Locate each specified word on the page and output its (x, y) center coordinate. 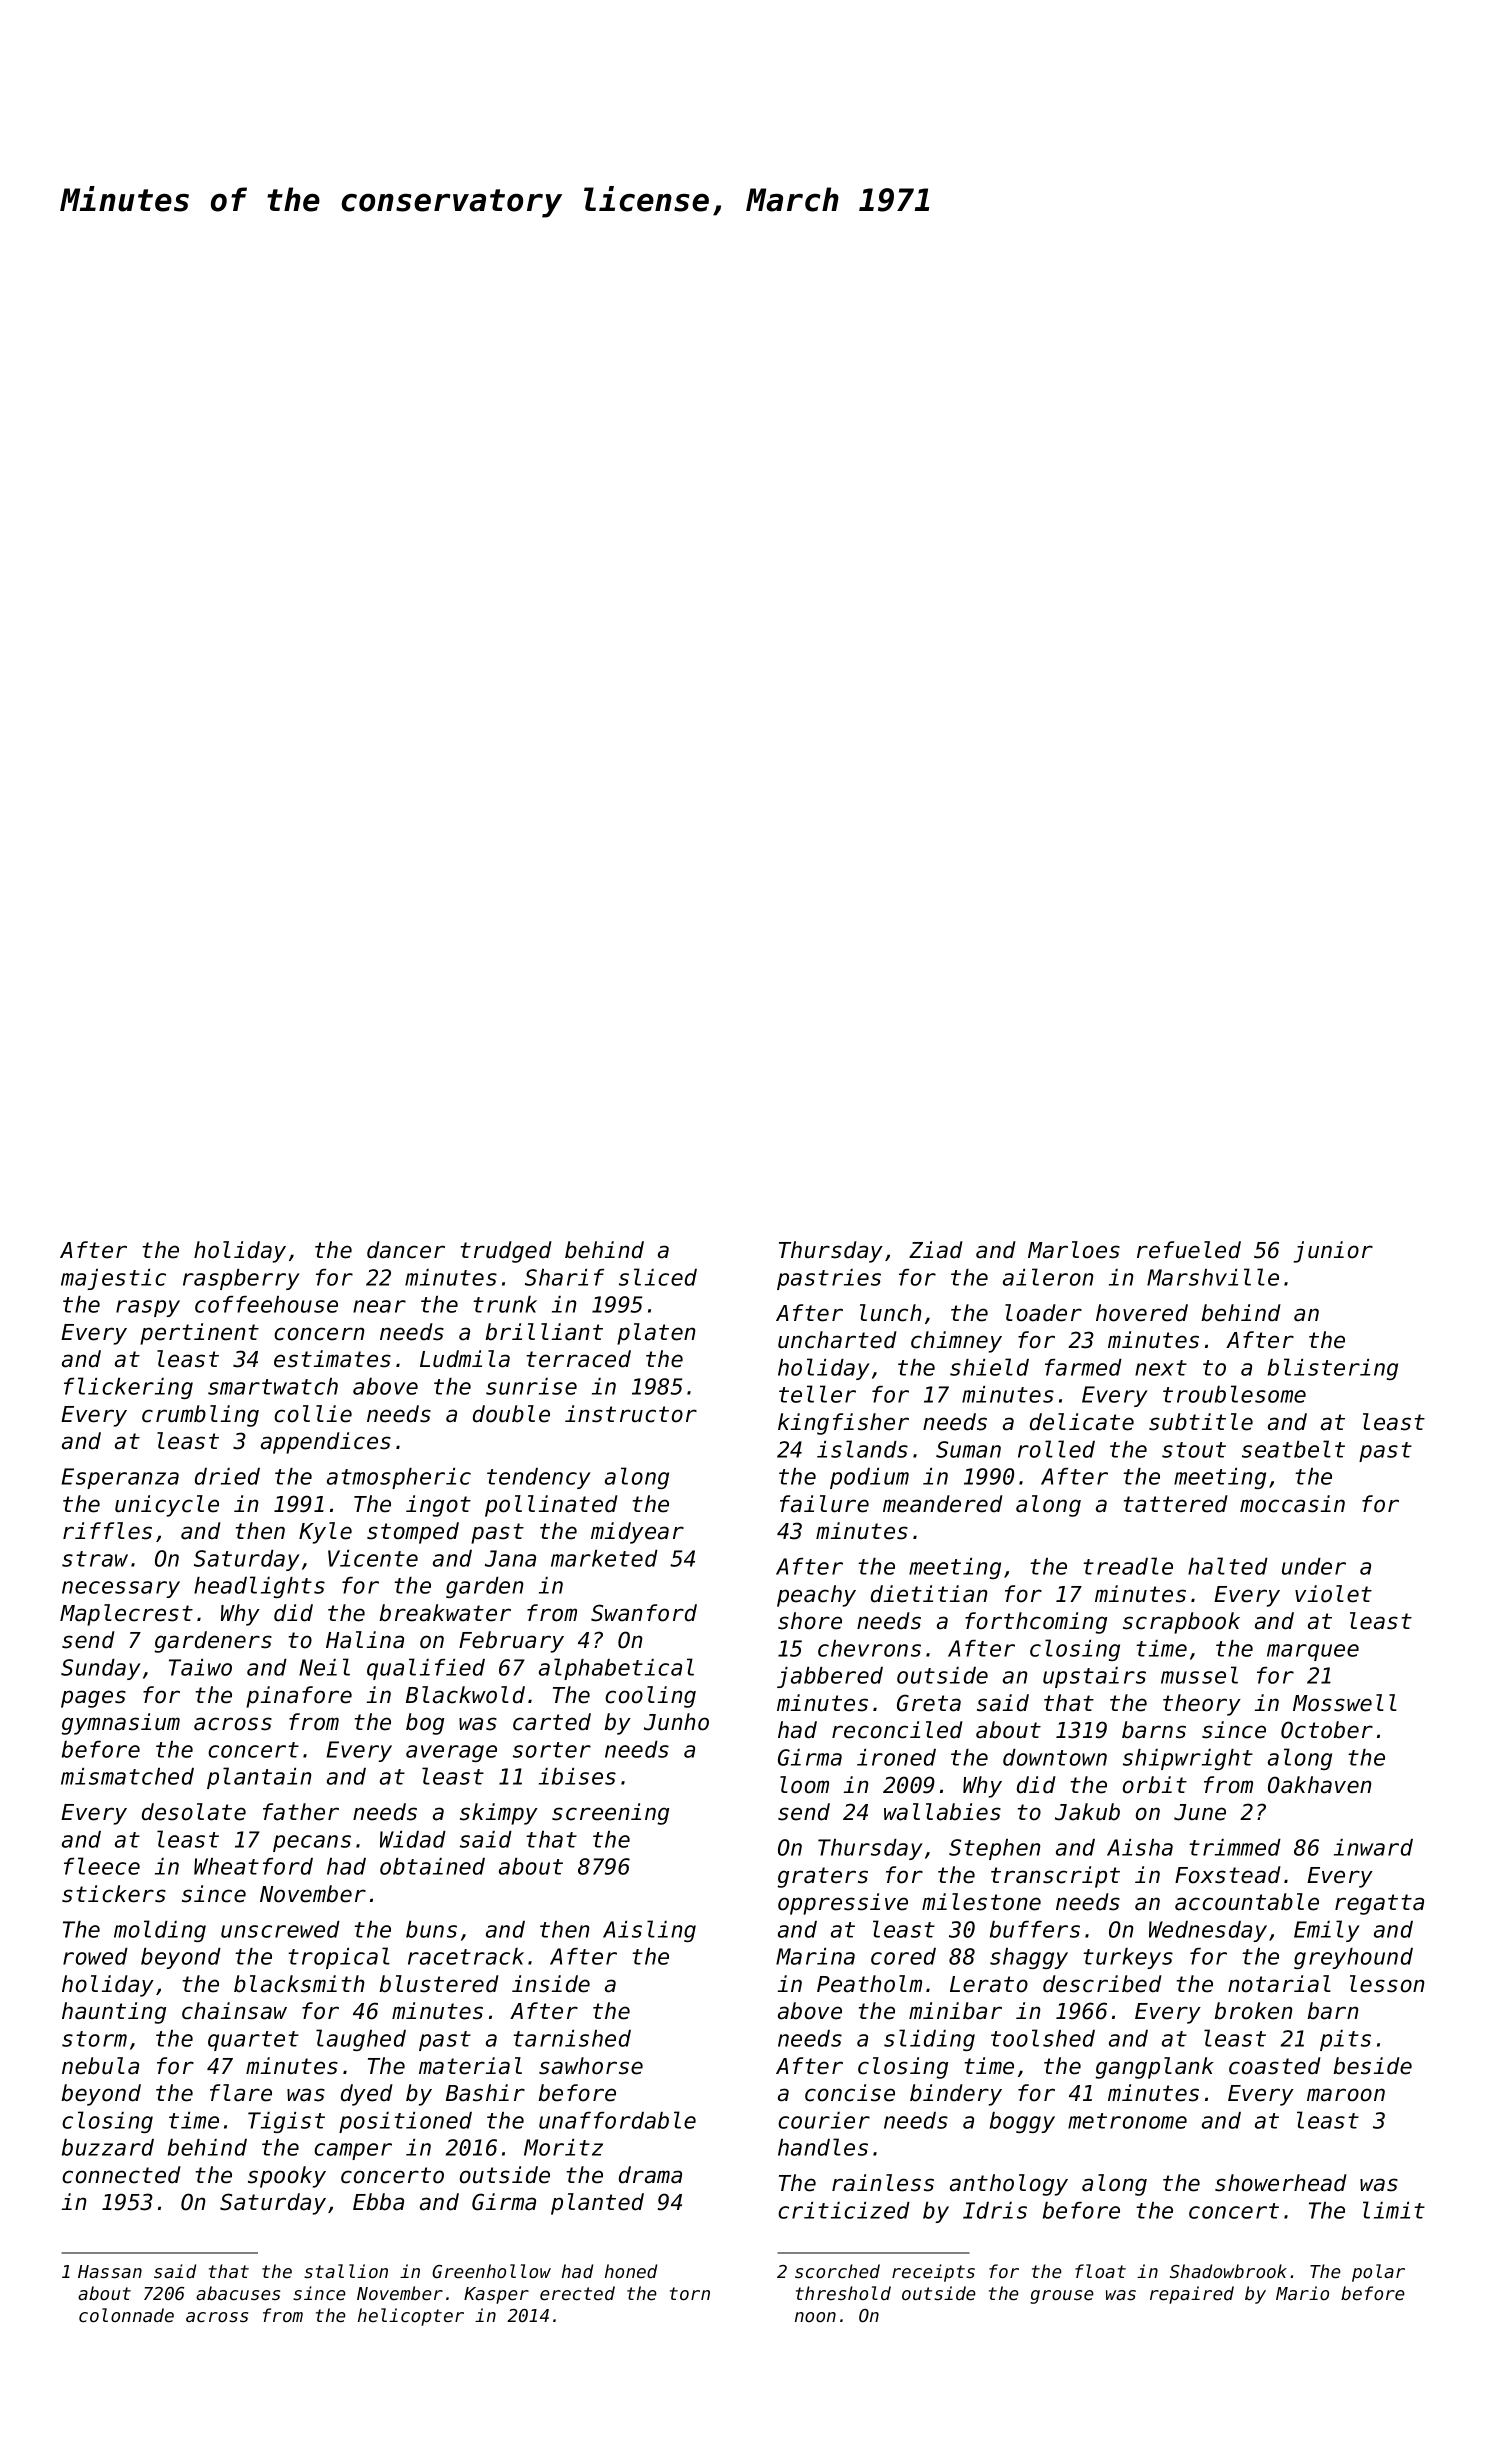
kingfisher (843, 1424)
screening (610, 1814)
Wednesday (1208, 1931)
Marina (815, 1956)
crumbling (200, 1416)
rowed (95, 1956)
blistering (1333, 1369)
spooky (287, 2177)
